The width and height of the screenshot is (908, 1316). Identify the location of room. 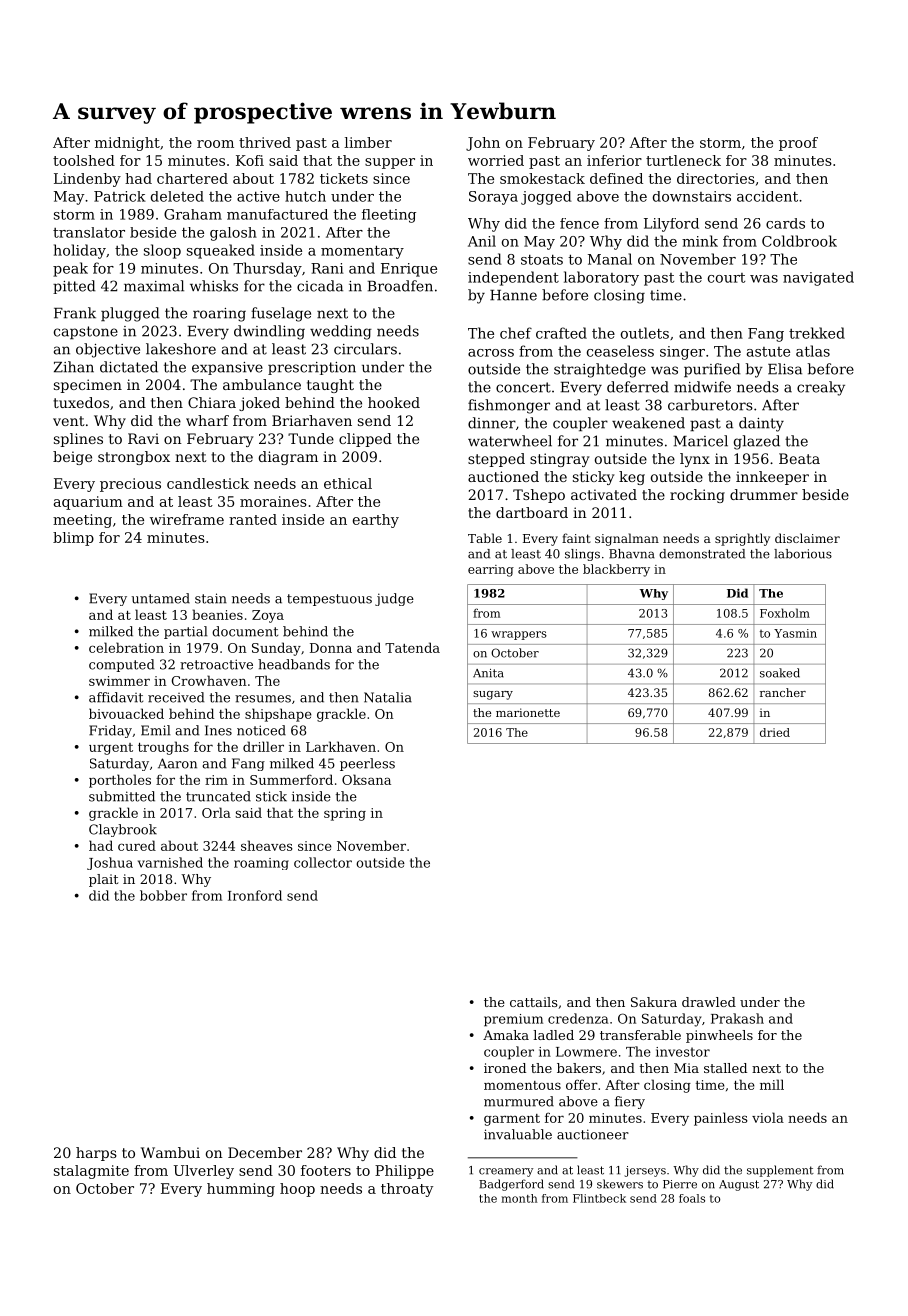
(215, 144).
